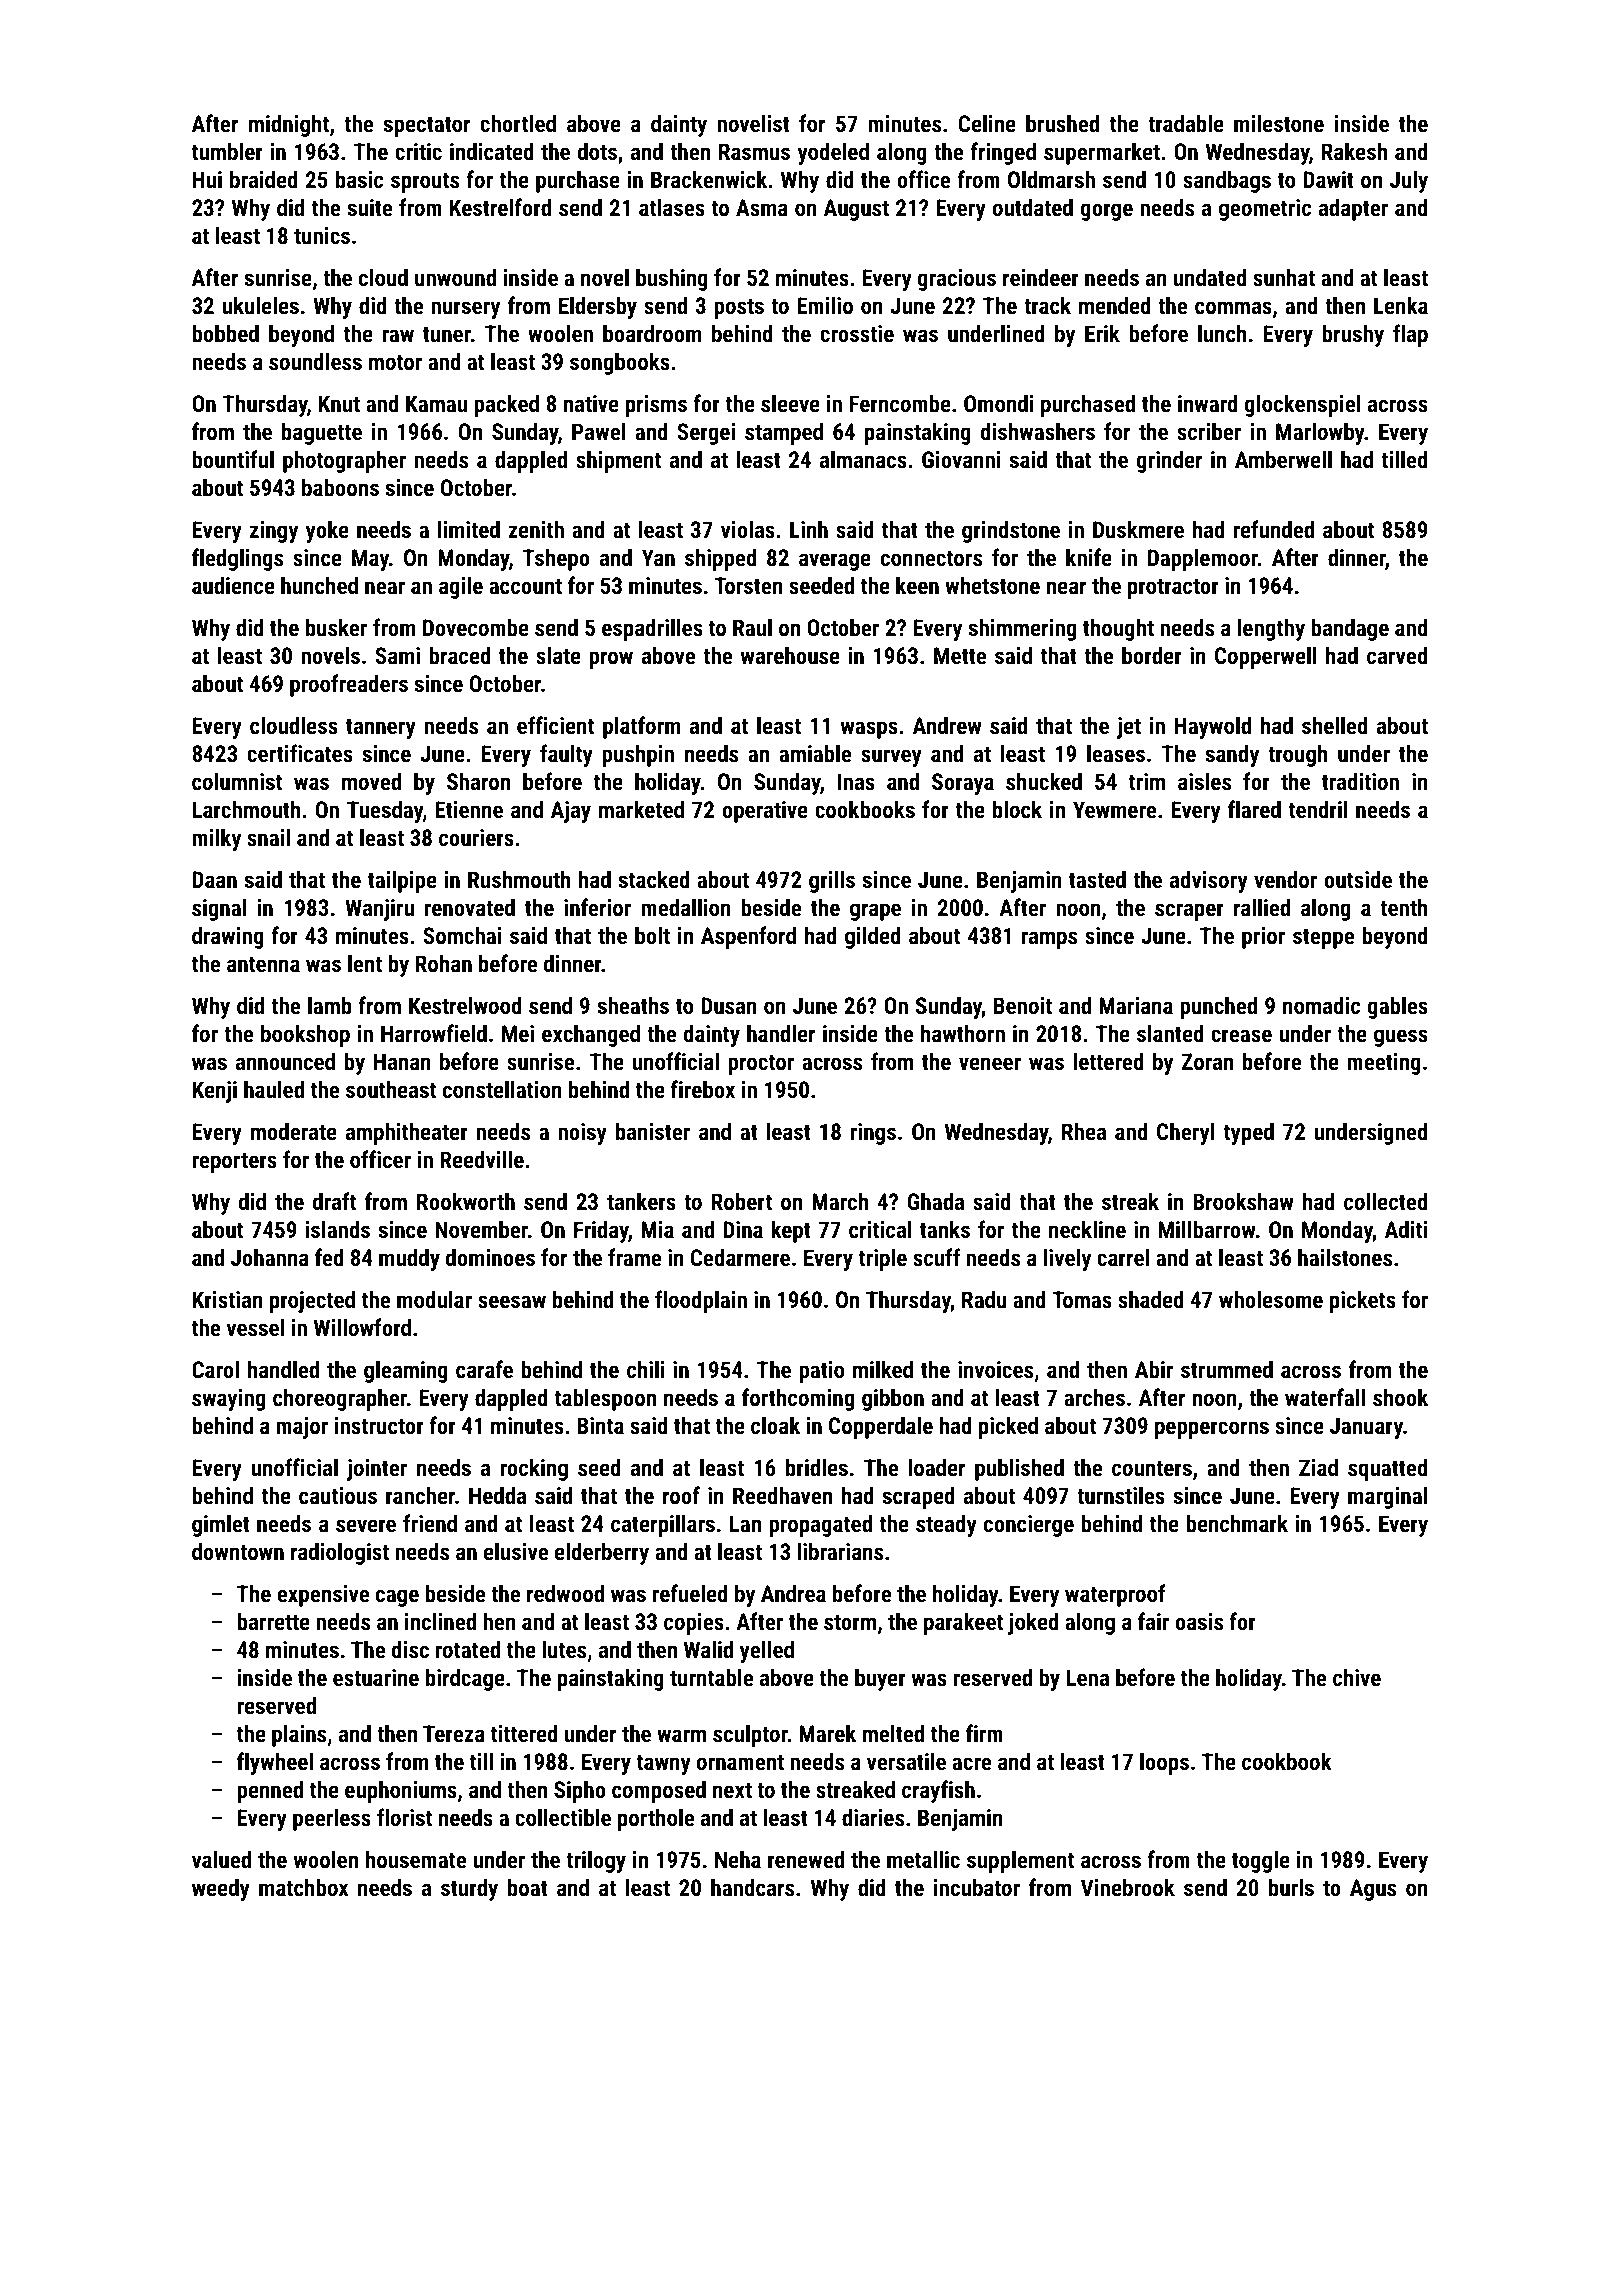 The width and height of the screenshot is (1620, 2292). Describe the element at coordinates (1186, 123) in the screenshot. I see `tradable` at that location.
